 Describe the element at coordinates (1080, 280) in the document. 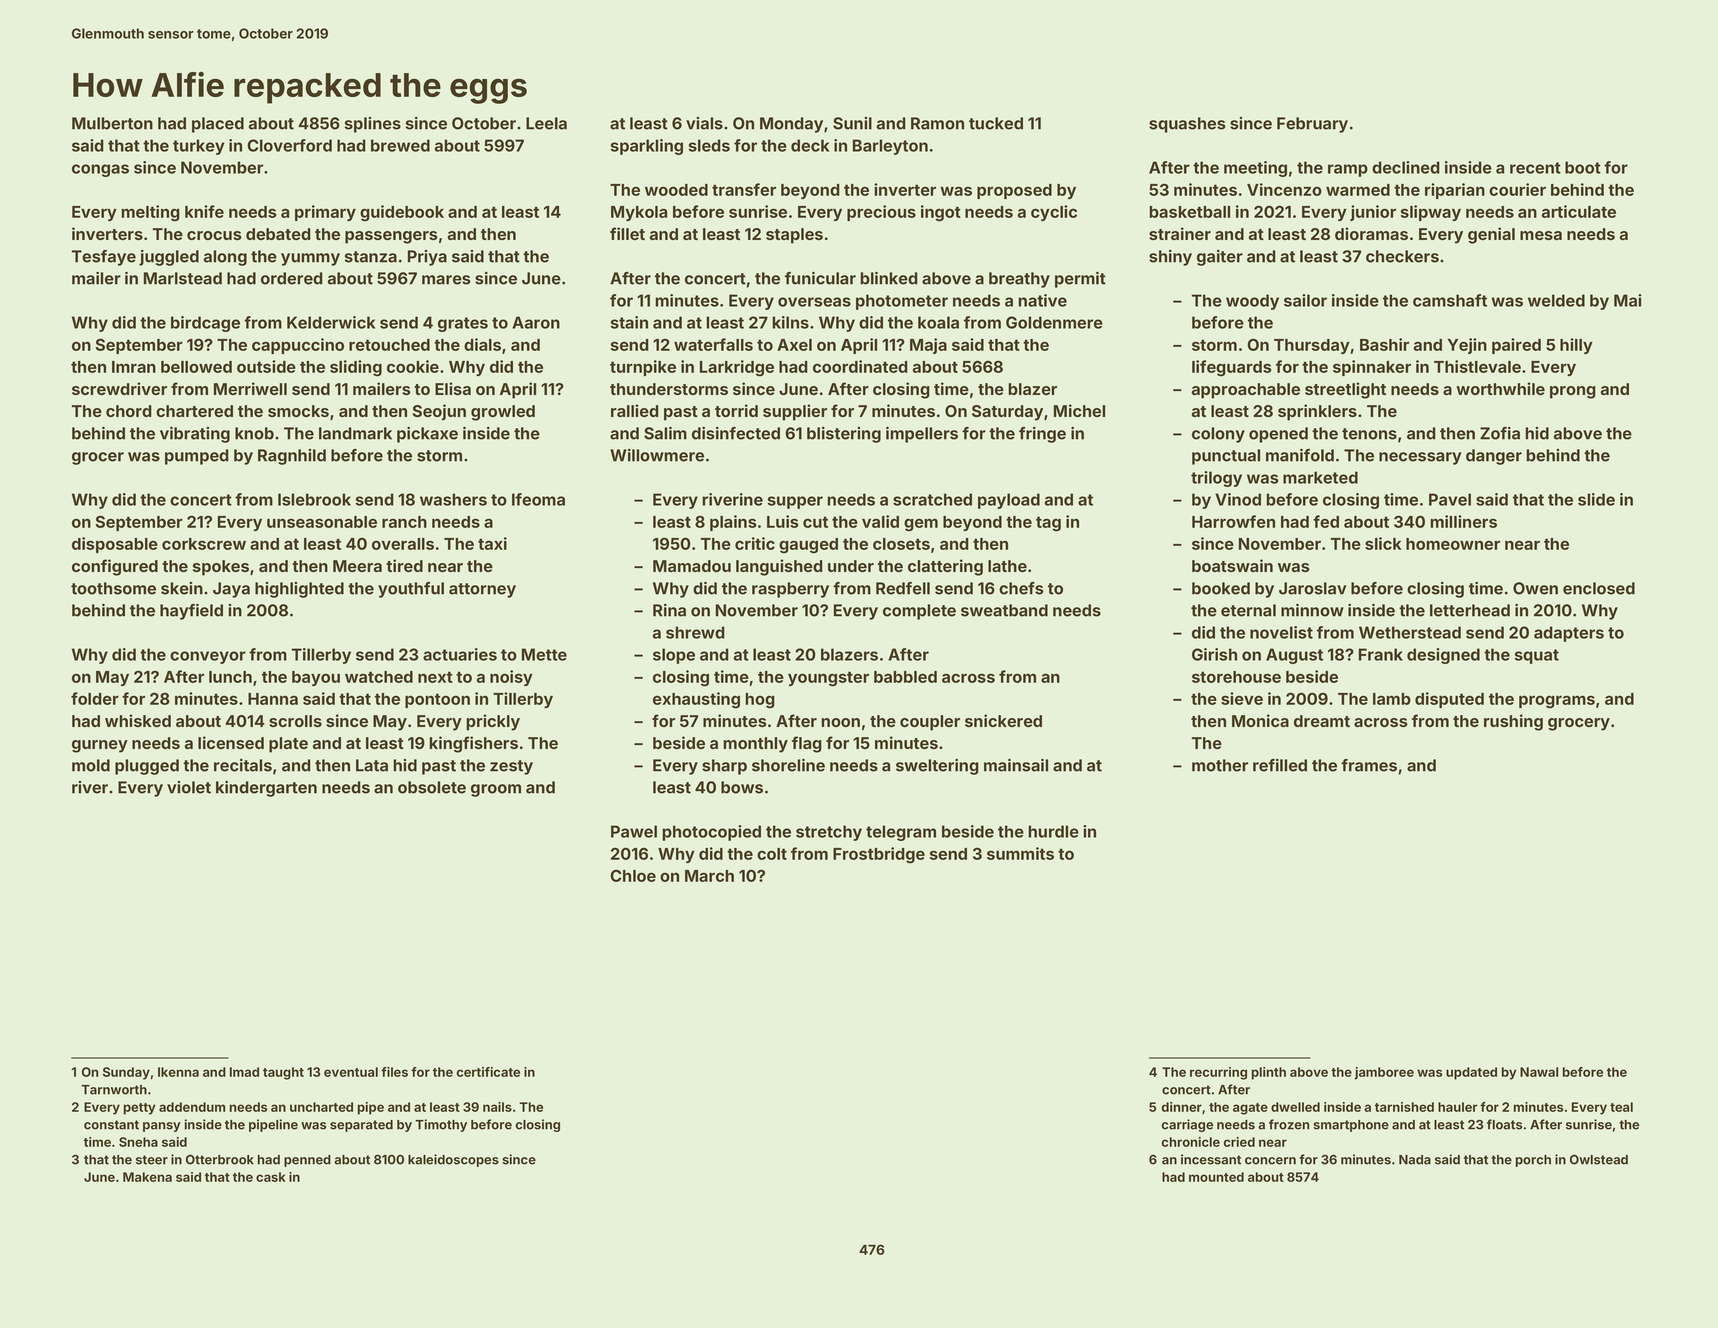

I see `permit` at that location.
